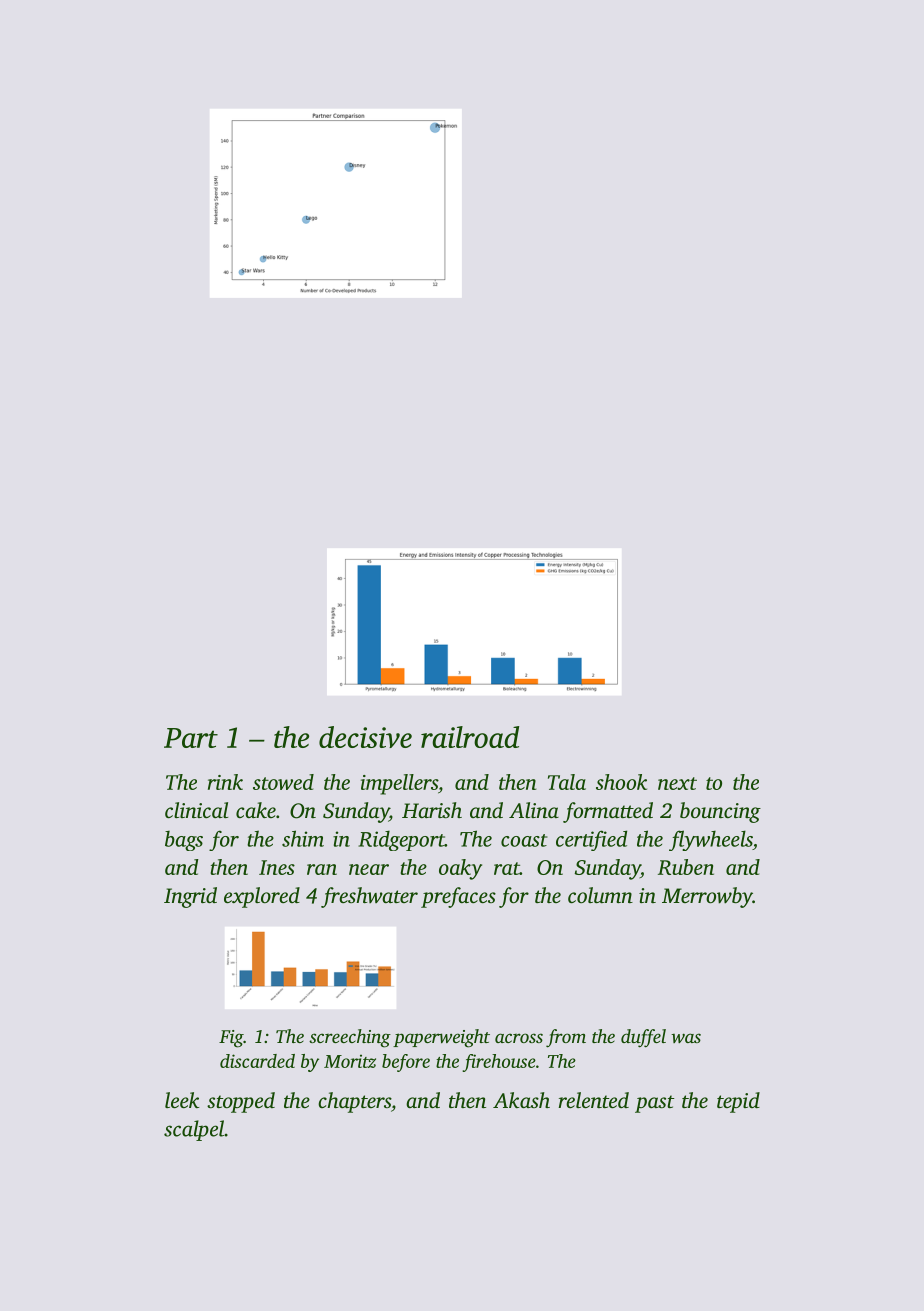  Describe the element at coordinates (643, 1038) in the screenshot. I see `duffel` at that location.
